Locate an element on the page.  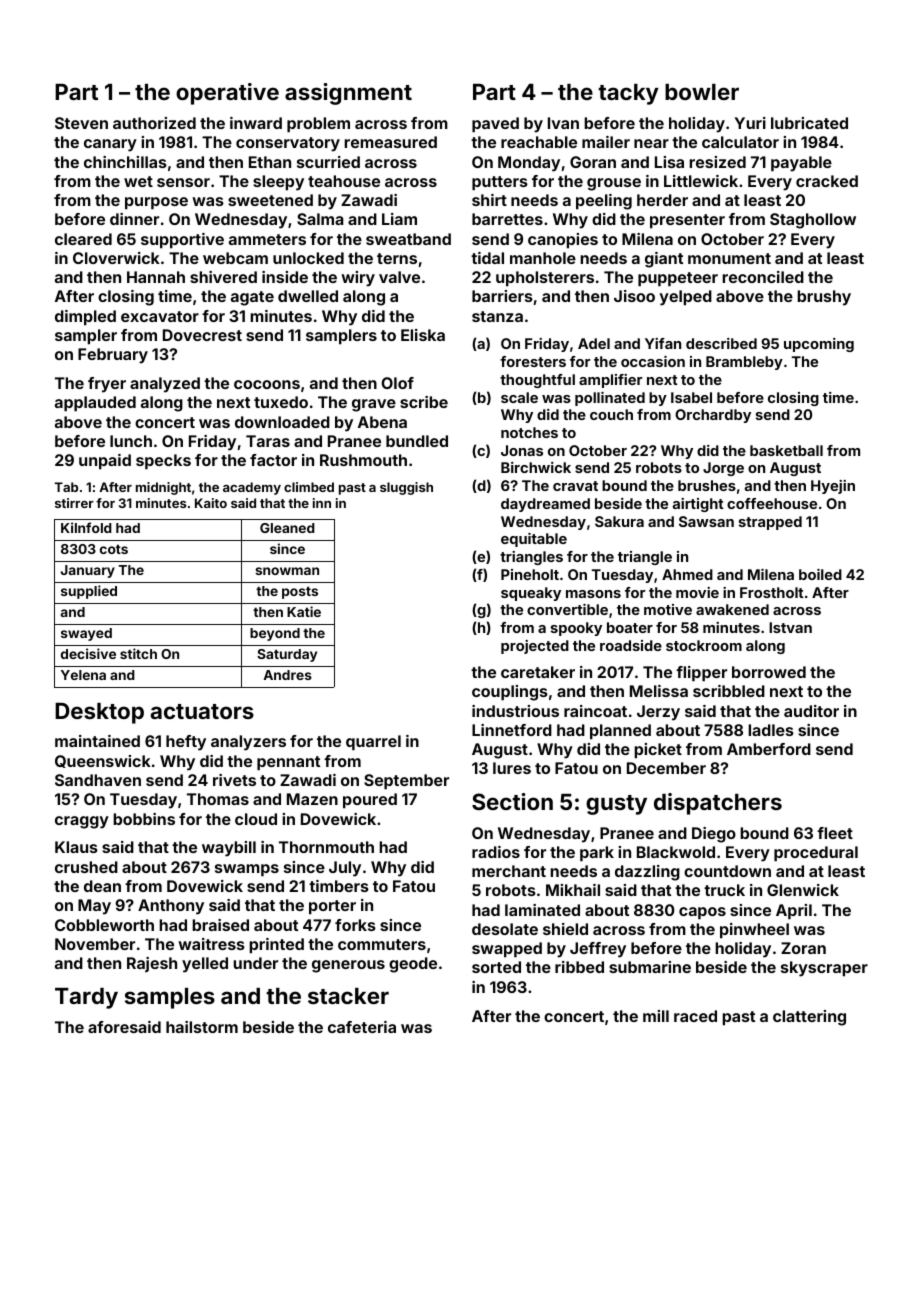
Section is located at coordinates (512, 801).
